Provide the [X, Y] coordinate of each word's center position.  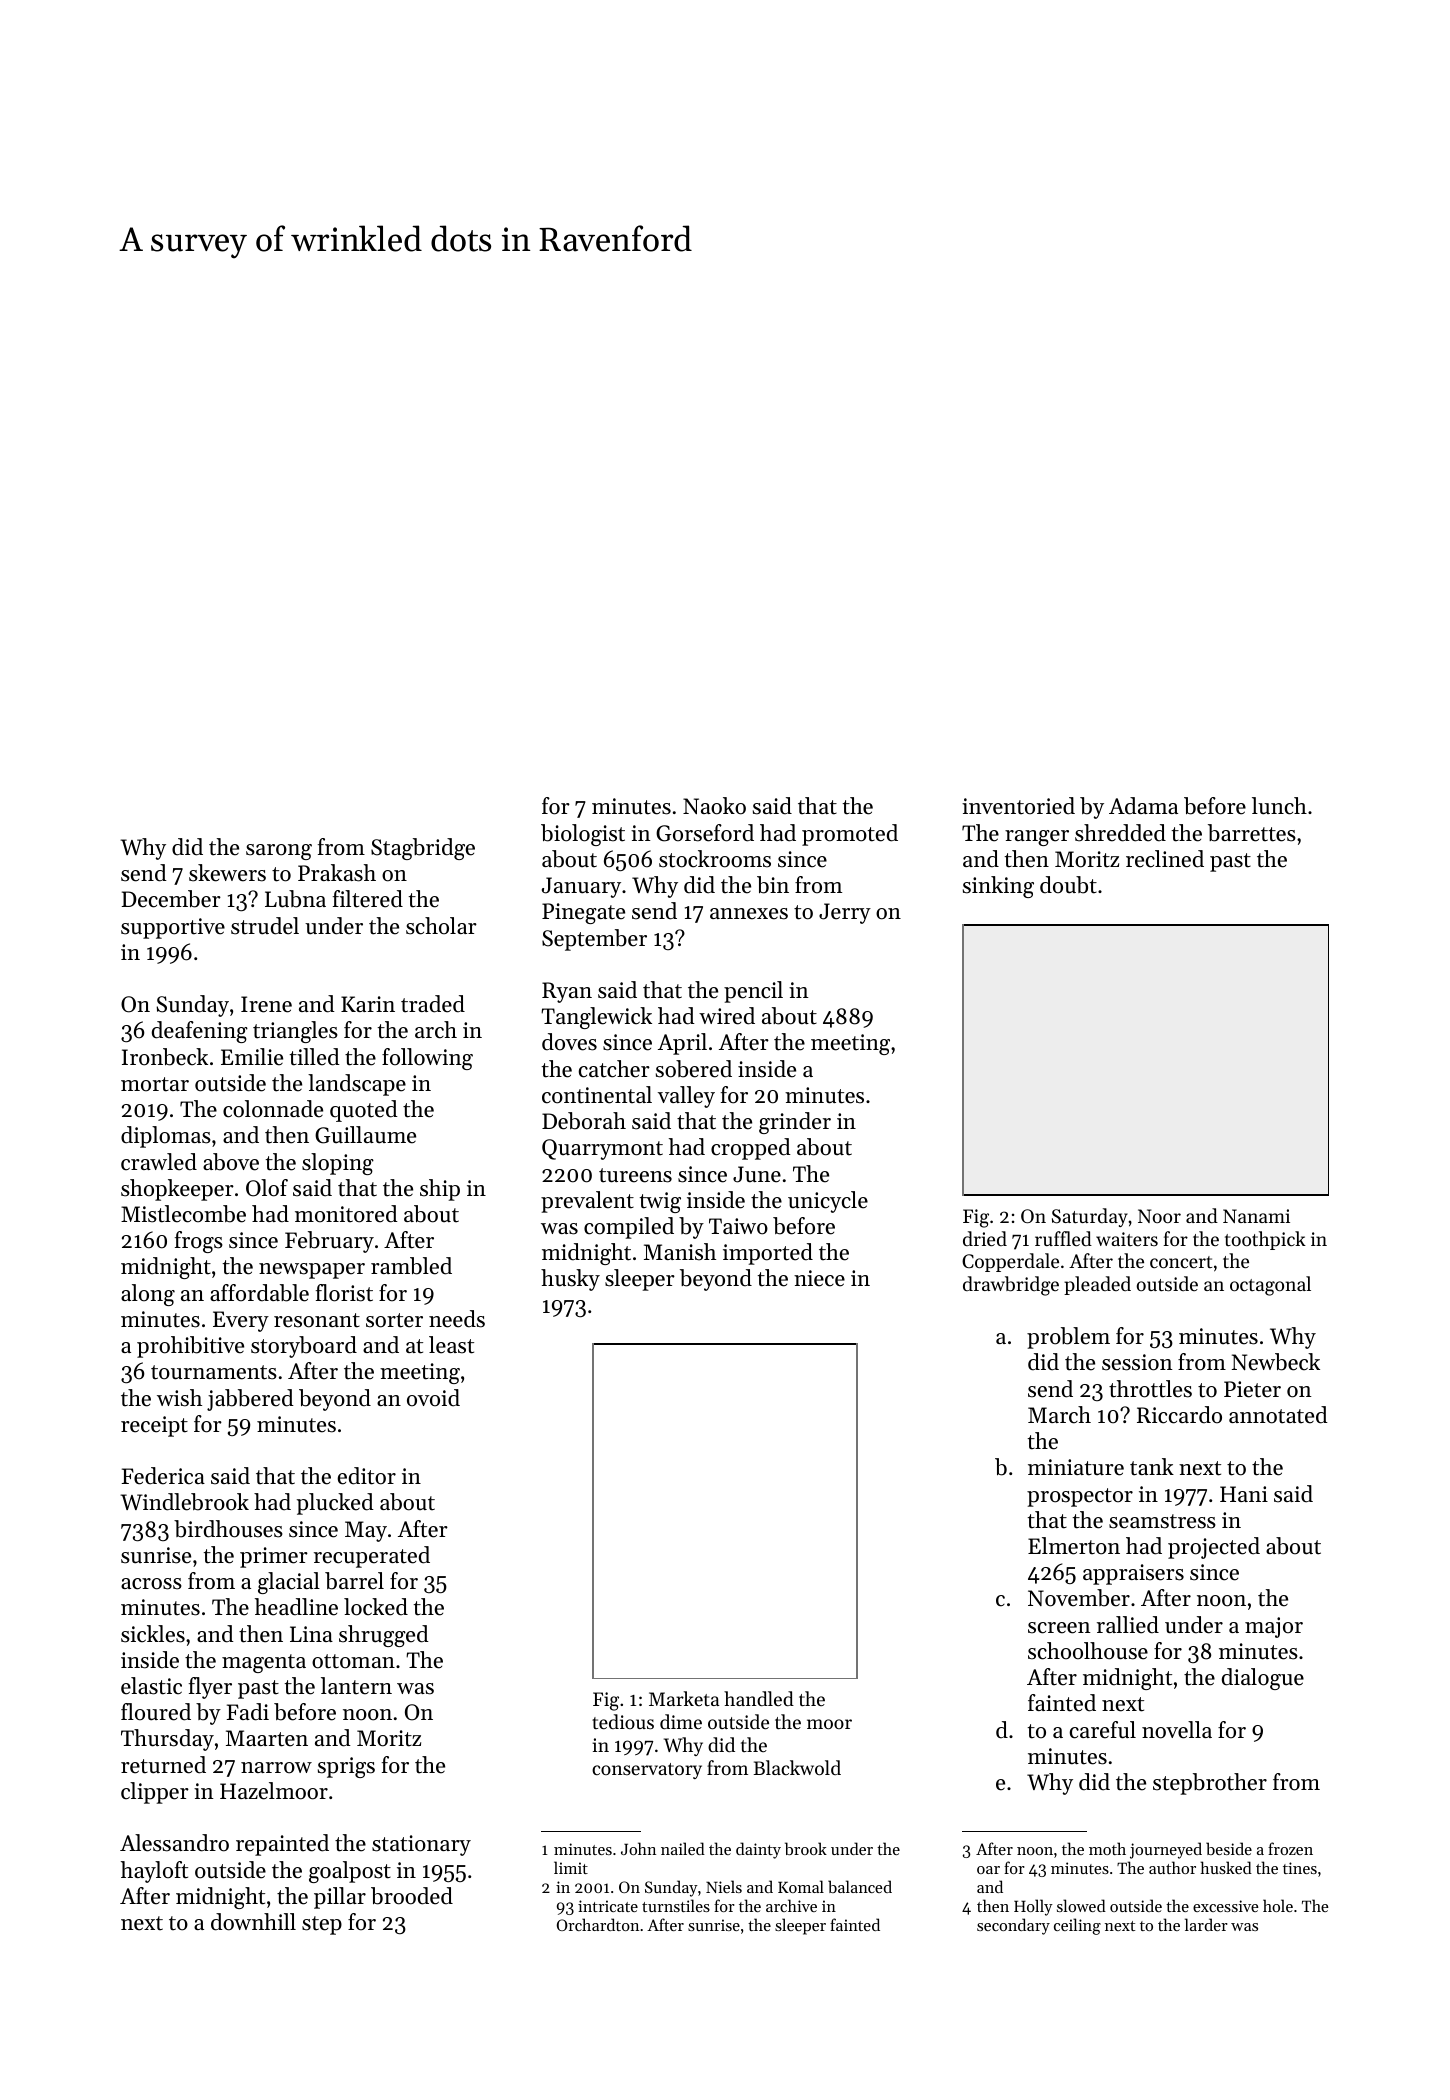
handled [759, 1698]
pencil [753, 992]
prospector [1080, 1497]
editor [367, 1476]
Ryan [567, 992]
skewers [227, 873]
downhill [253, 1922]
